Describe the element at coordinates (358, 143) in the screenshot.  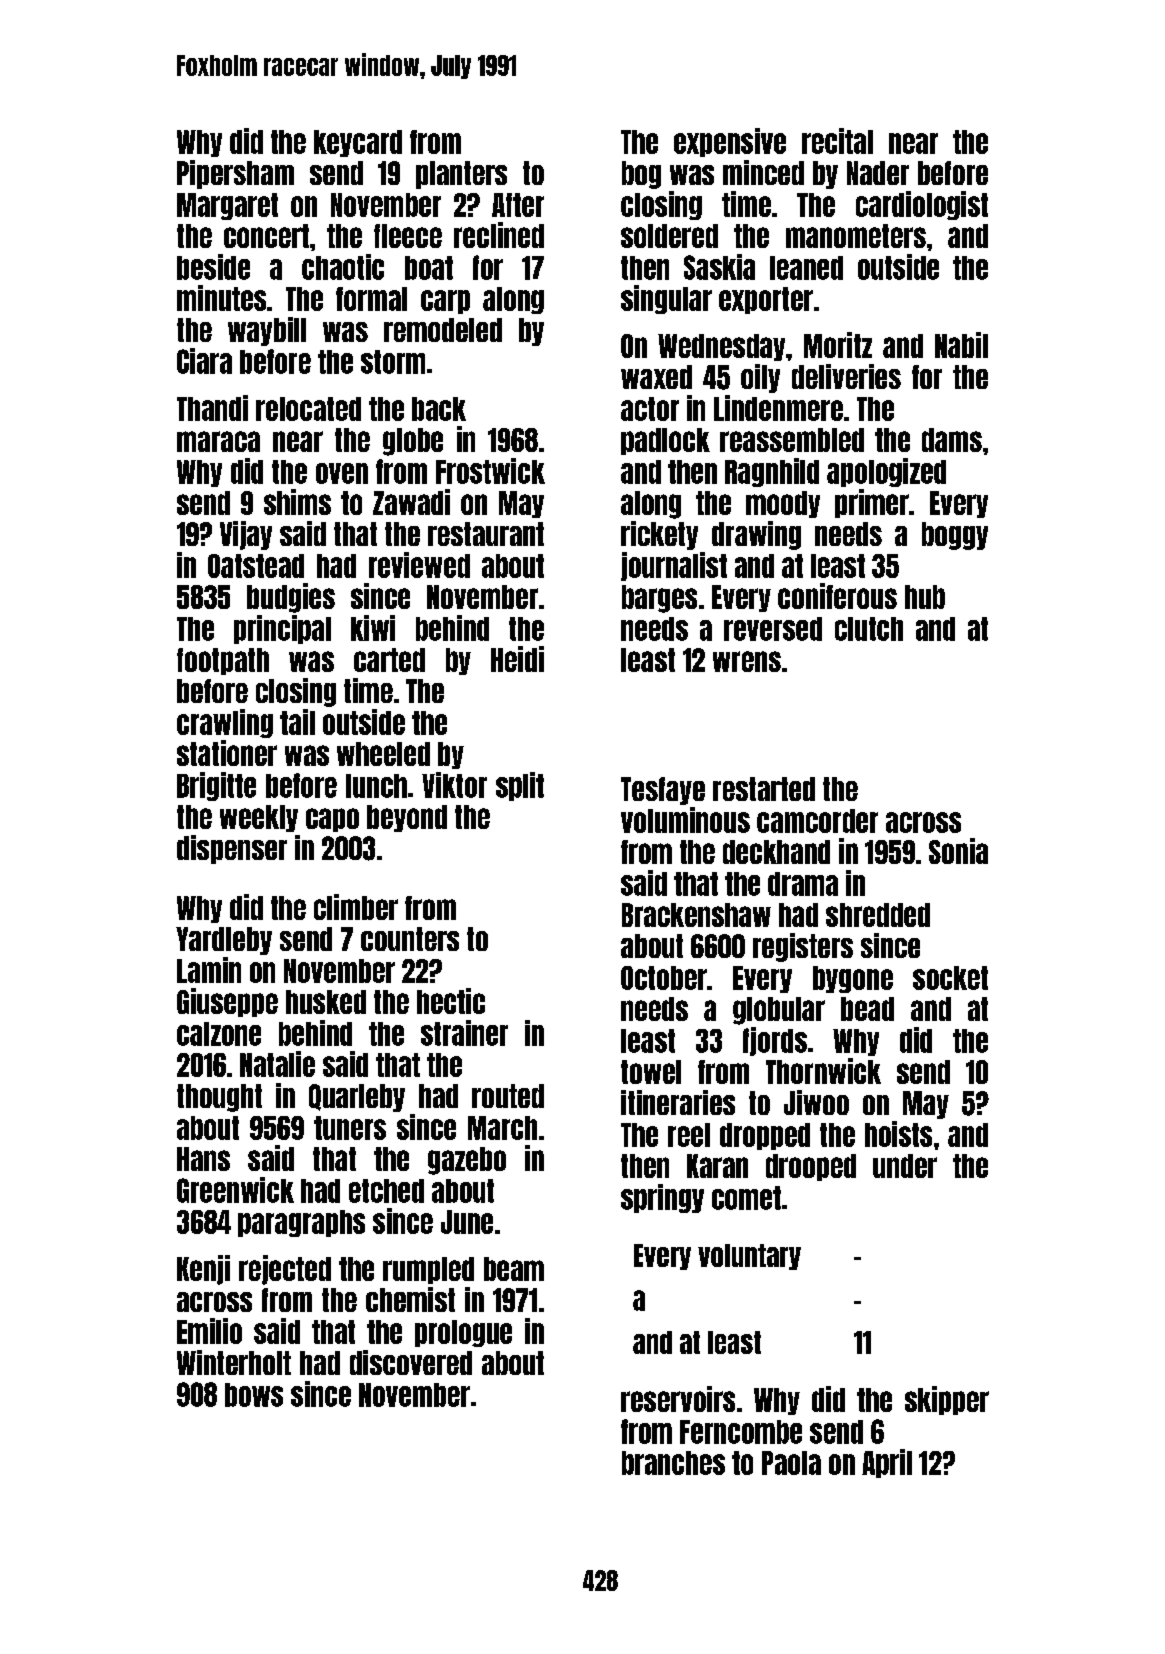
I see `keycard` at that location.
